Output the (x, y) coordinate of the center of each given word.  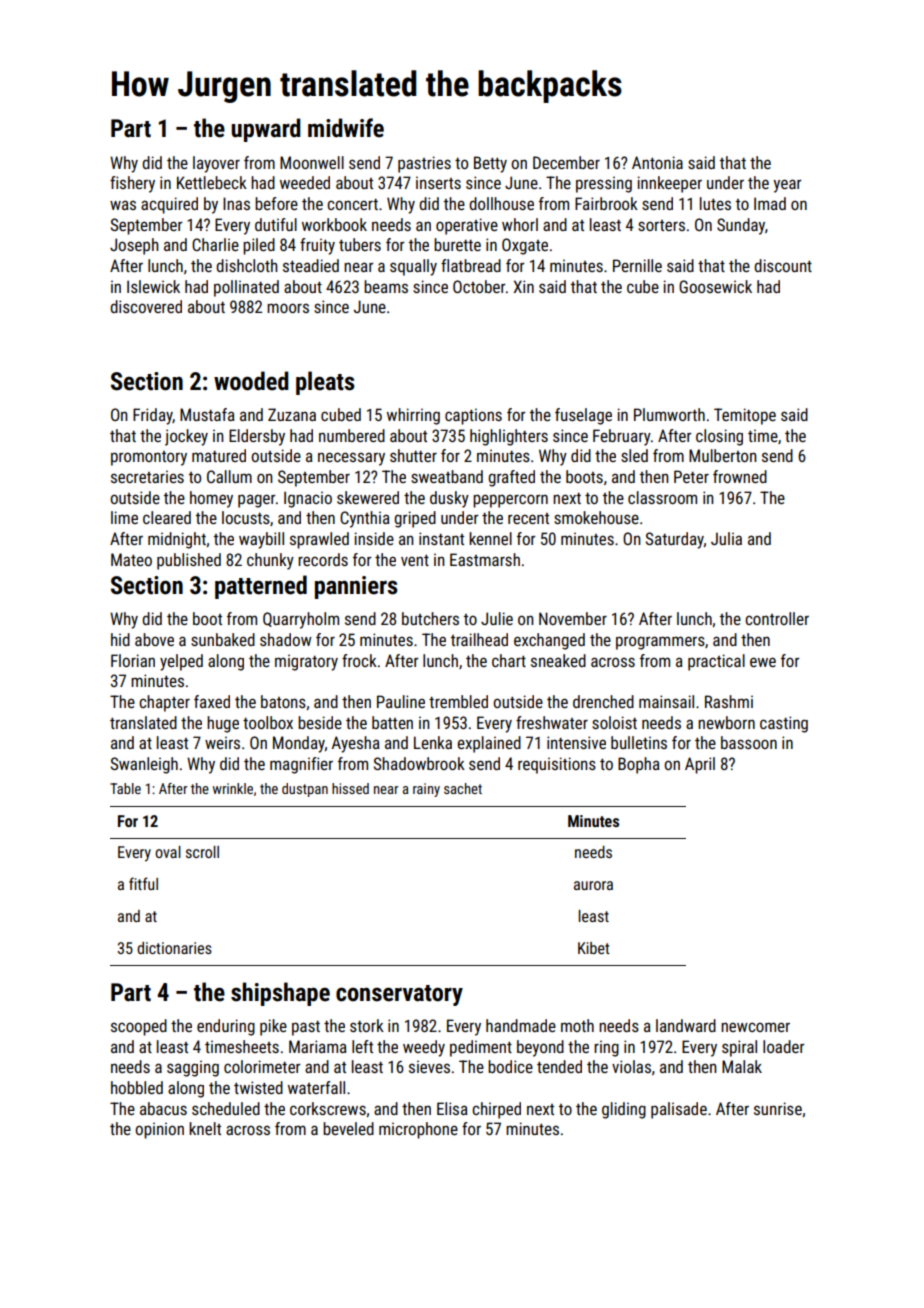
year (787, 186)
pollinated (246, 288)
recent (528, 518)
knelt (205, 1128)
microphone (418, 1130)
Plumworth (669, 414)
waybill (261, 540)
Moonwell (312, 162)
